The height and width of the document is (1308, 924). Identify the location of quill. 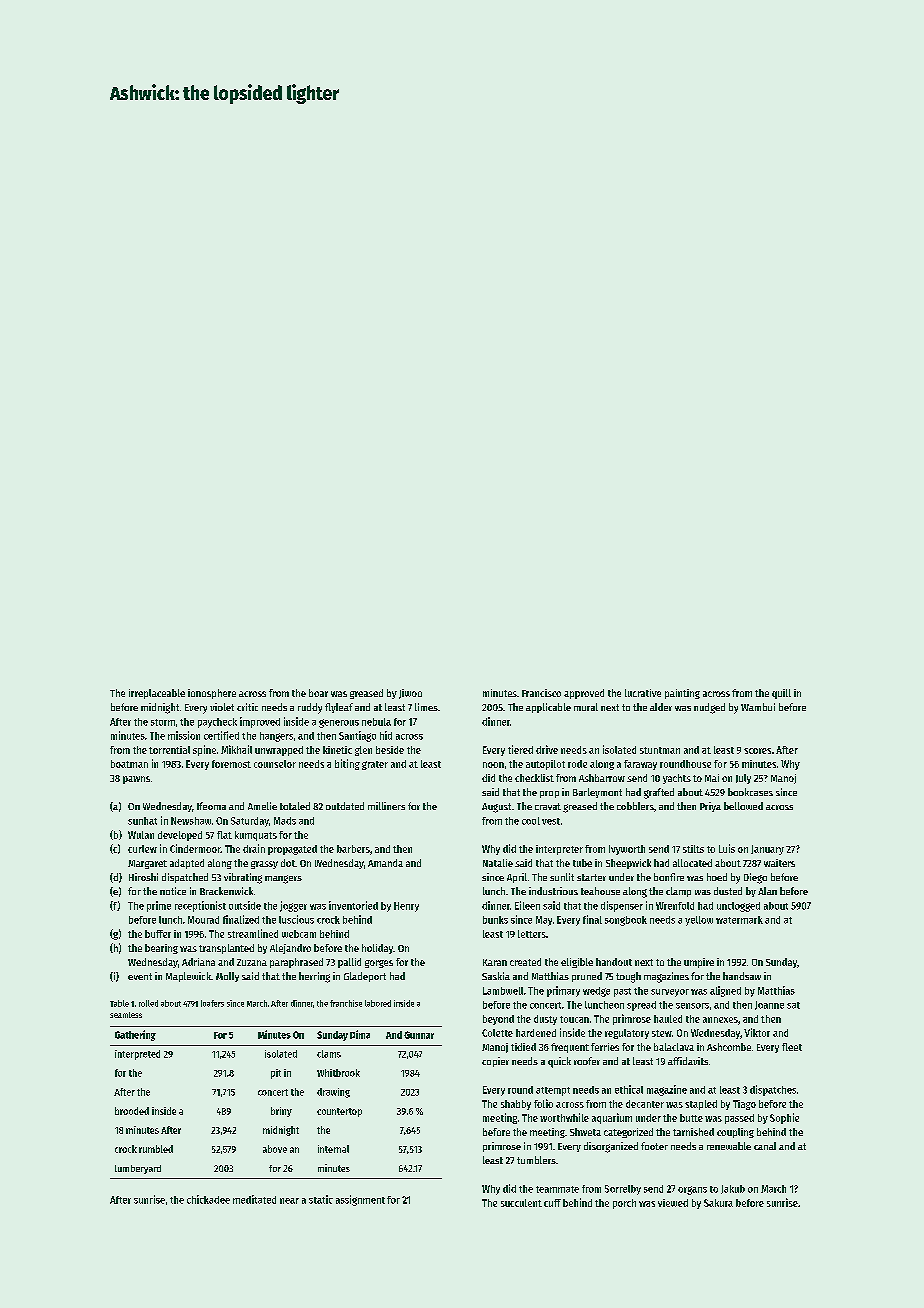
(781, 694).
